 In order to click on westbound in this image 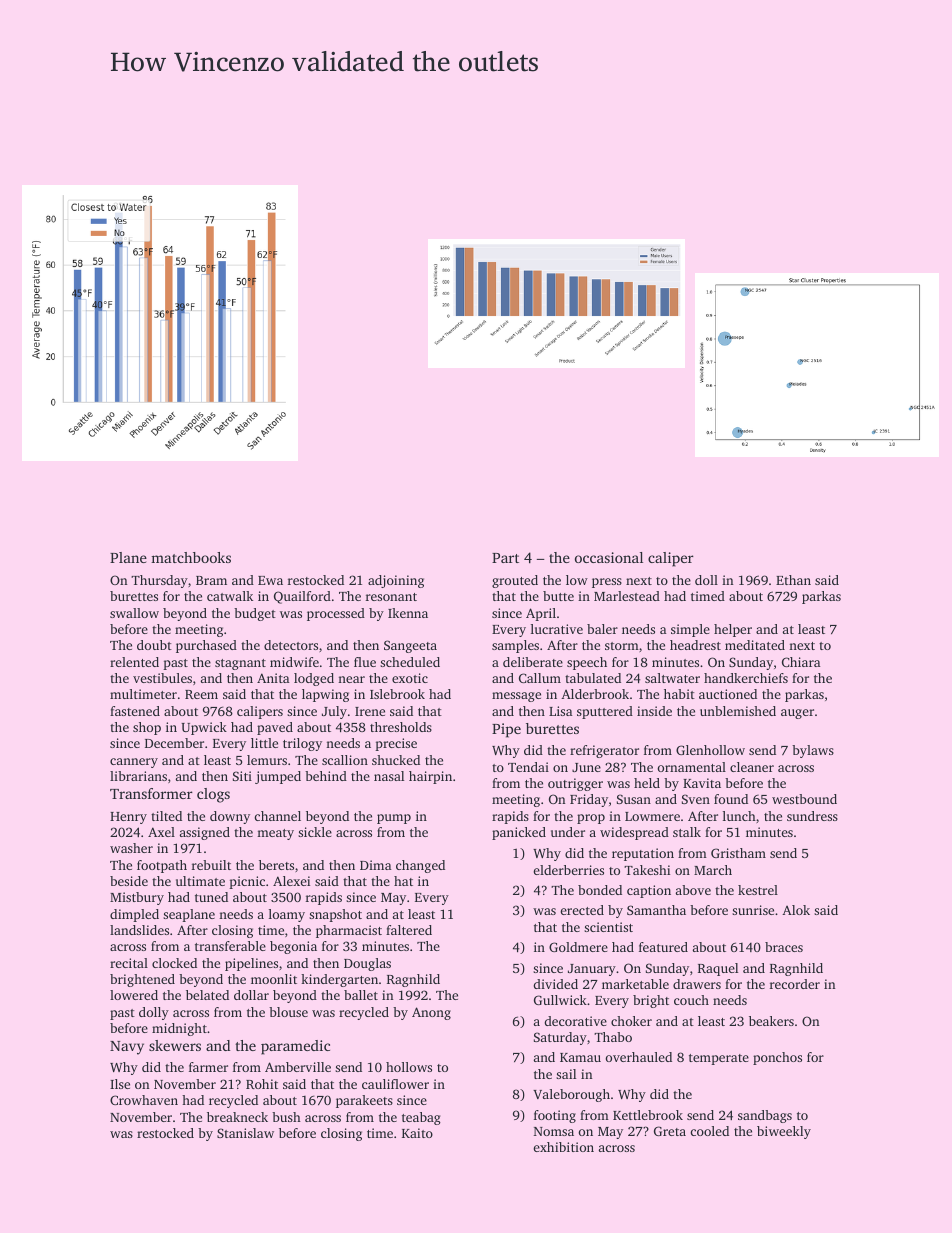, I will do `click(804, 799)`.
